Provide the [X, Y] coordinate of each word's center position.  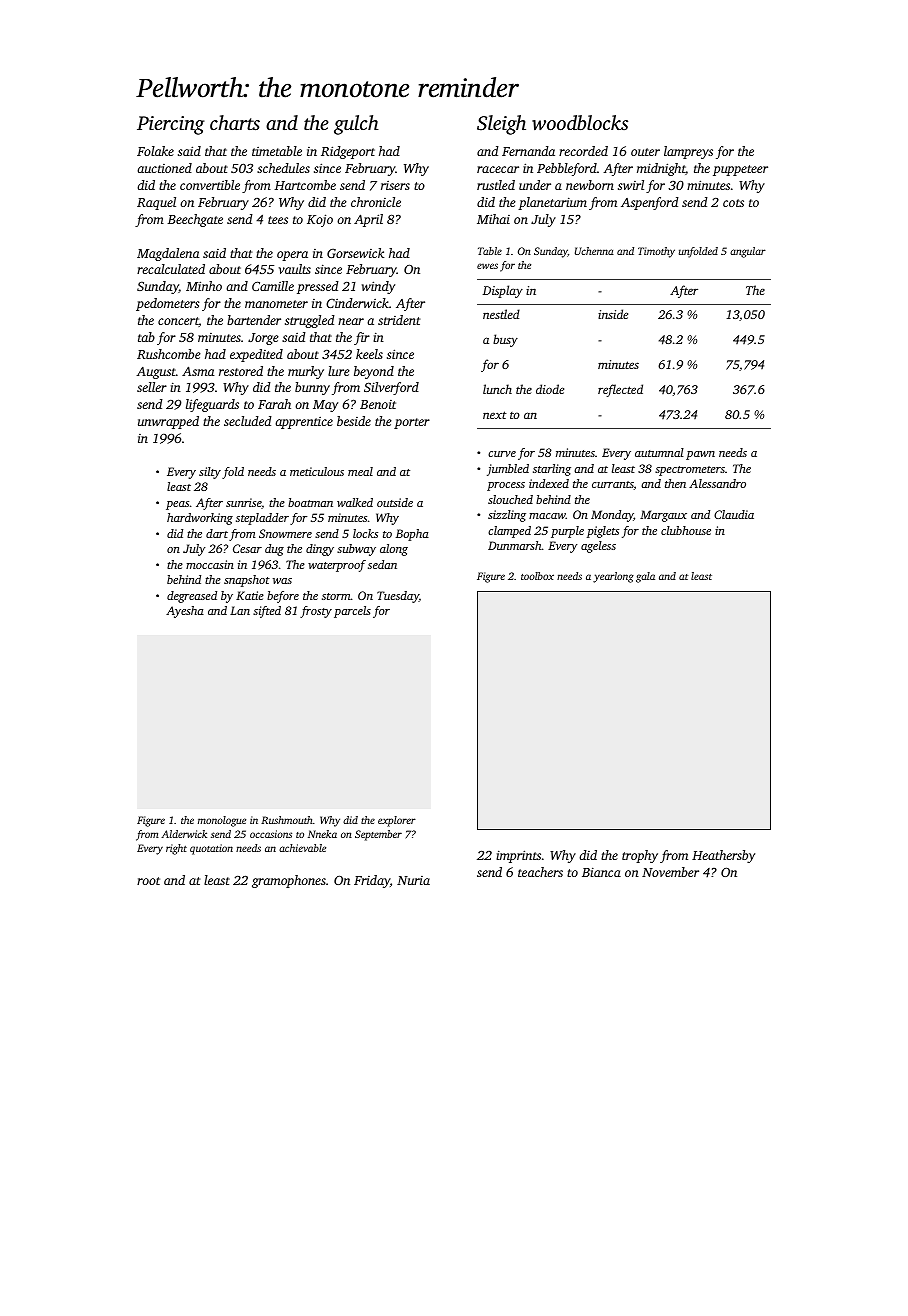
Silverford [391, 388]
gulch [356, 125]
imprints [518, 856]
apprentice [304, 423]
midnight [661, 169]
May [325, 406]
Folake [155, 151]
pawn [700, 455]
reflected [620, 390]
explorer [397, 821]
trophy [640, 856]
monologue [222, 821]
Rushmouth [287, 820]
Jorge [263, 339]
